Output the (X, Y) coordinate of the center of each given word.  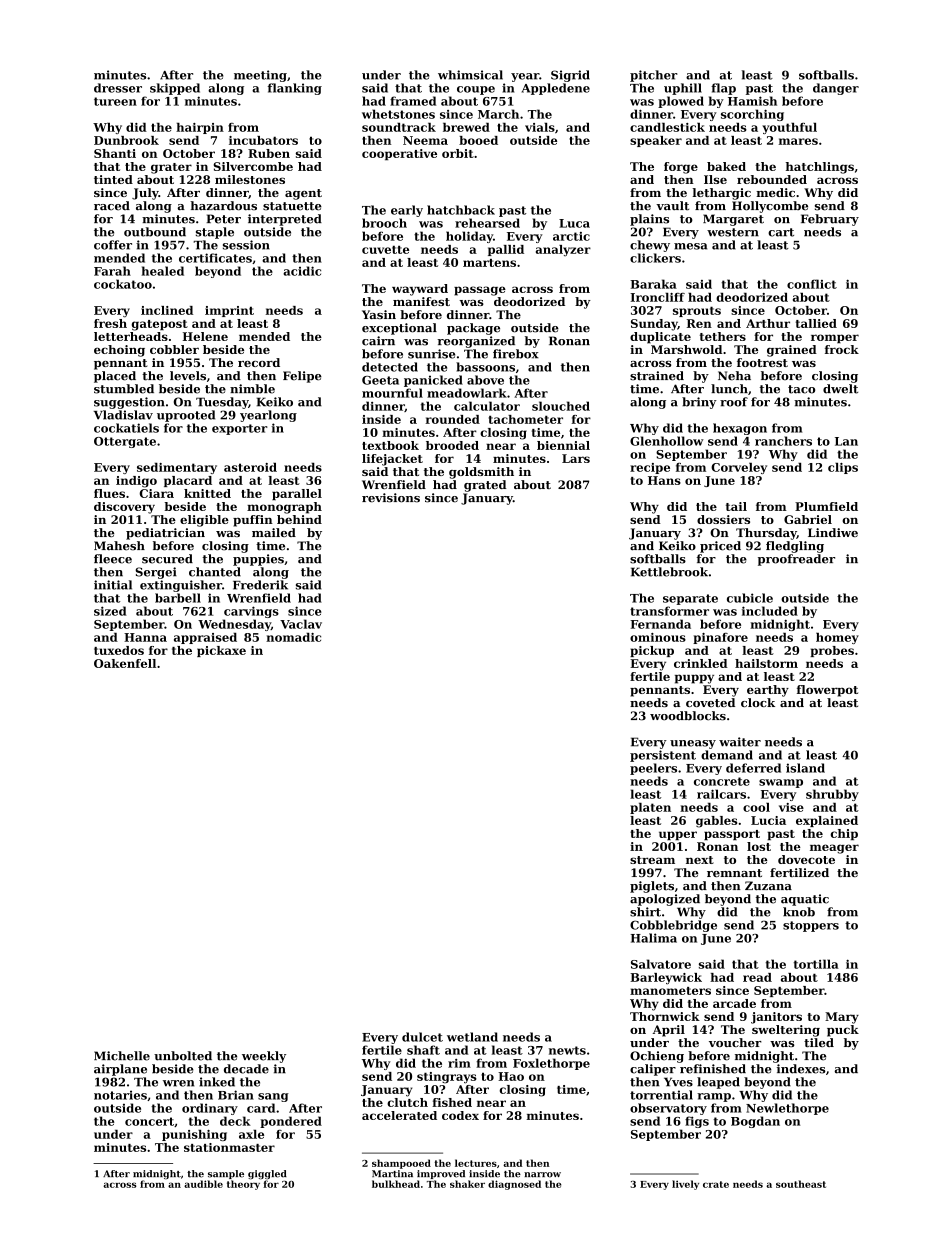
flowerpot (827, 691)
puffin (253, 521)
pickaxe (221, 651)
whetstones (398, 114)
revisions (391, 498)
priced (720, 547)
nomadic (293, 637)
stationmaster (229, 1147)
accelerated (399, 1115)
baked (726, 166)
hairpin (200, 128)
